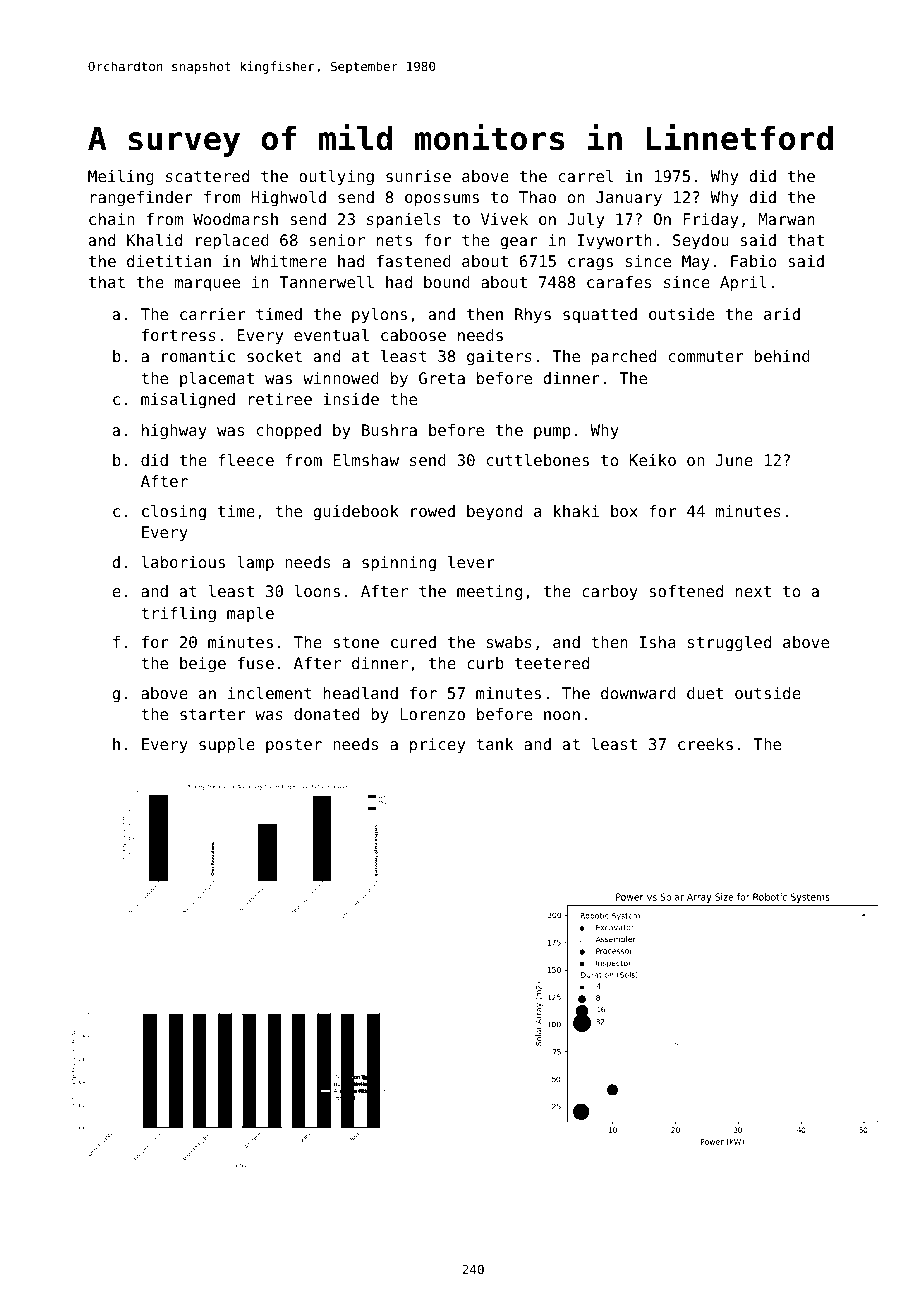 Image resolution: width=924 pixels, height=1308 pixels. I want to click on Fabio, so click(753, 261).
